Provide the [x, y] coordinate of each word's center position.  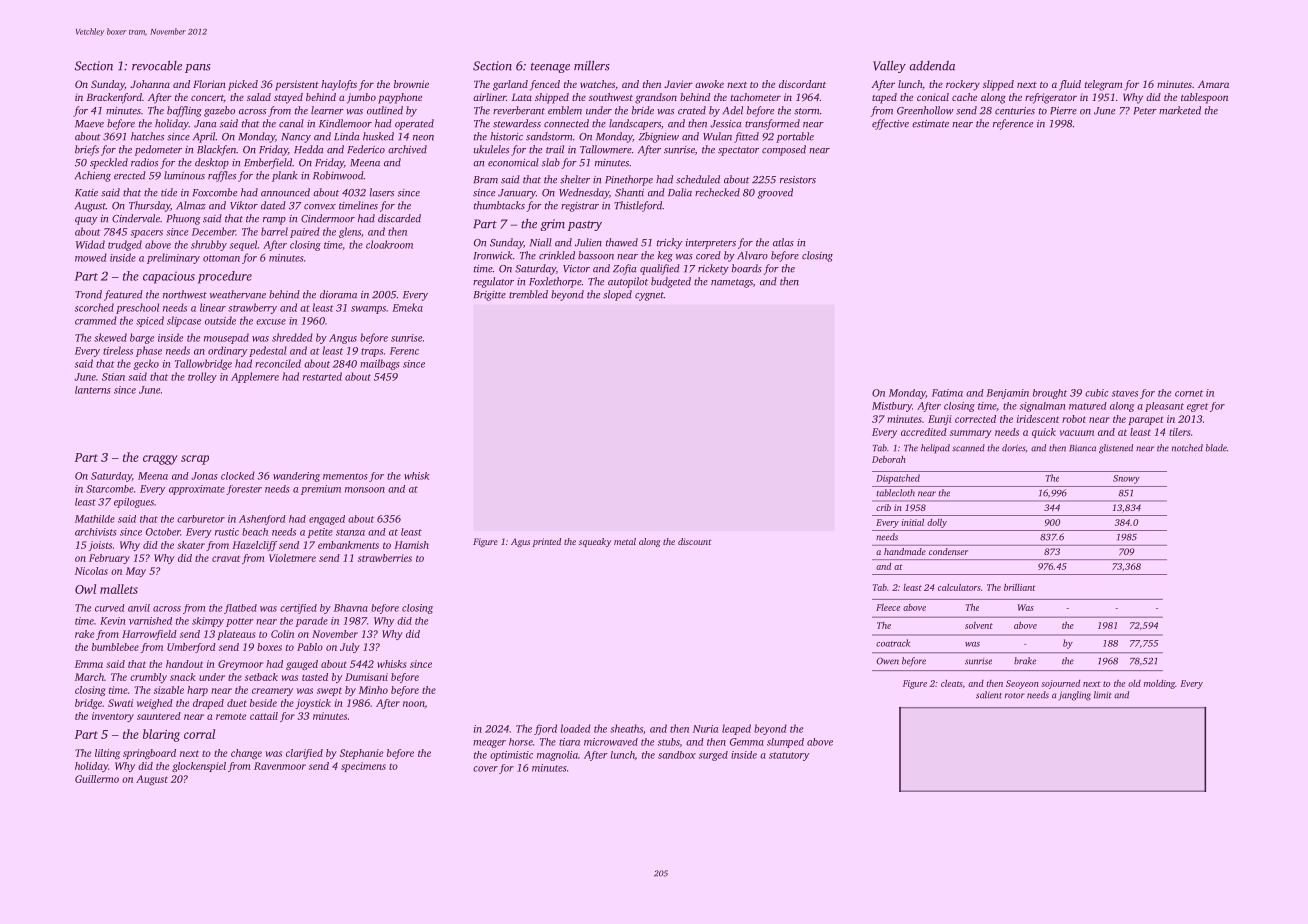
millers [592, 66]
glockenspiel [199, 767]
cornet [1189, 393]
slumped [785, 743]
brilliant [1020, 587]
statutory [789, 756]
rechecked [717, 192]
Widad [90, 244]
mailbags [380, 364]
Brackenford [114, 98]
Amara [1213, 84]
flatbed [240, 609]
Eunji [940, 420]
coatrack [893, 643]
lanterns [93, 390]
